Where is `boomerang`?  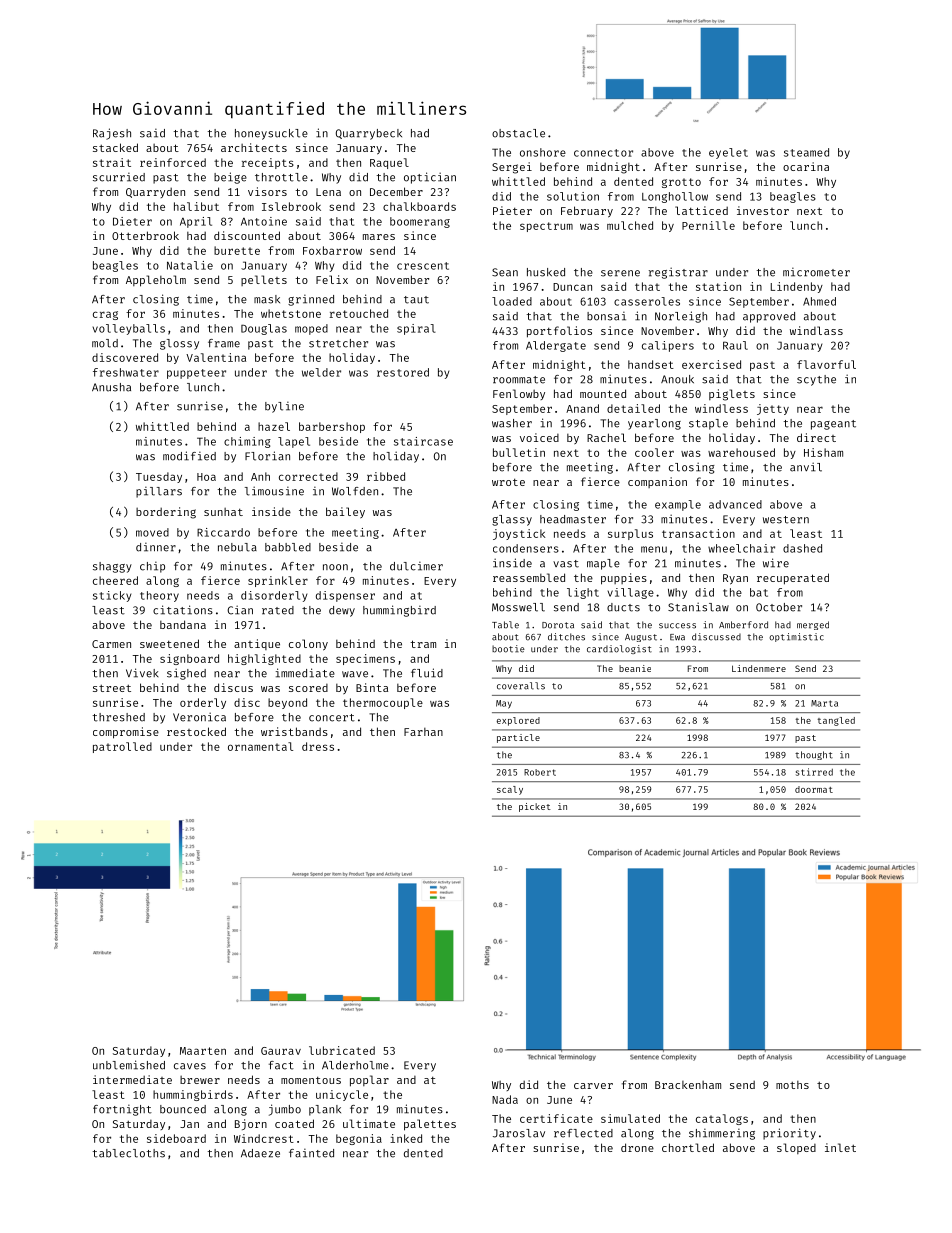
boomerang is located at coordinates (420, 222).
